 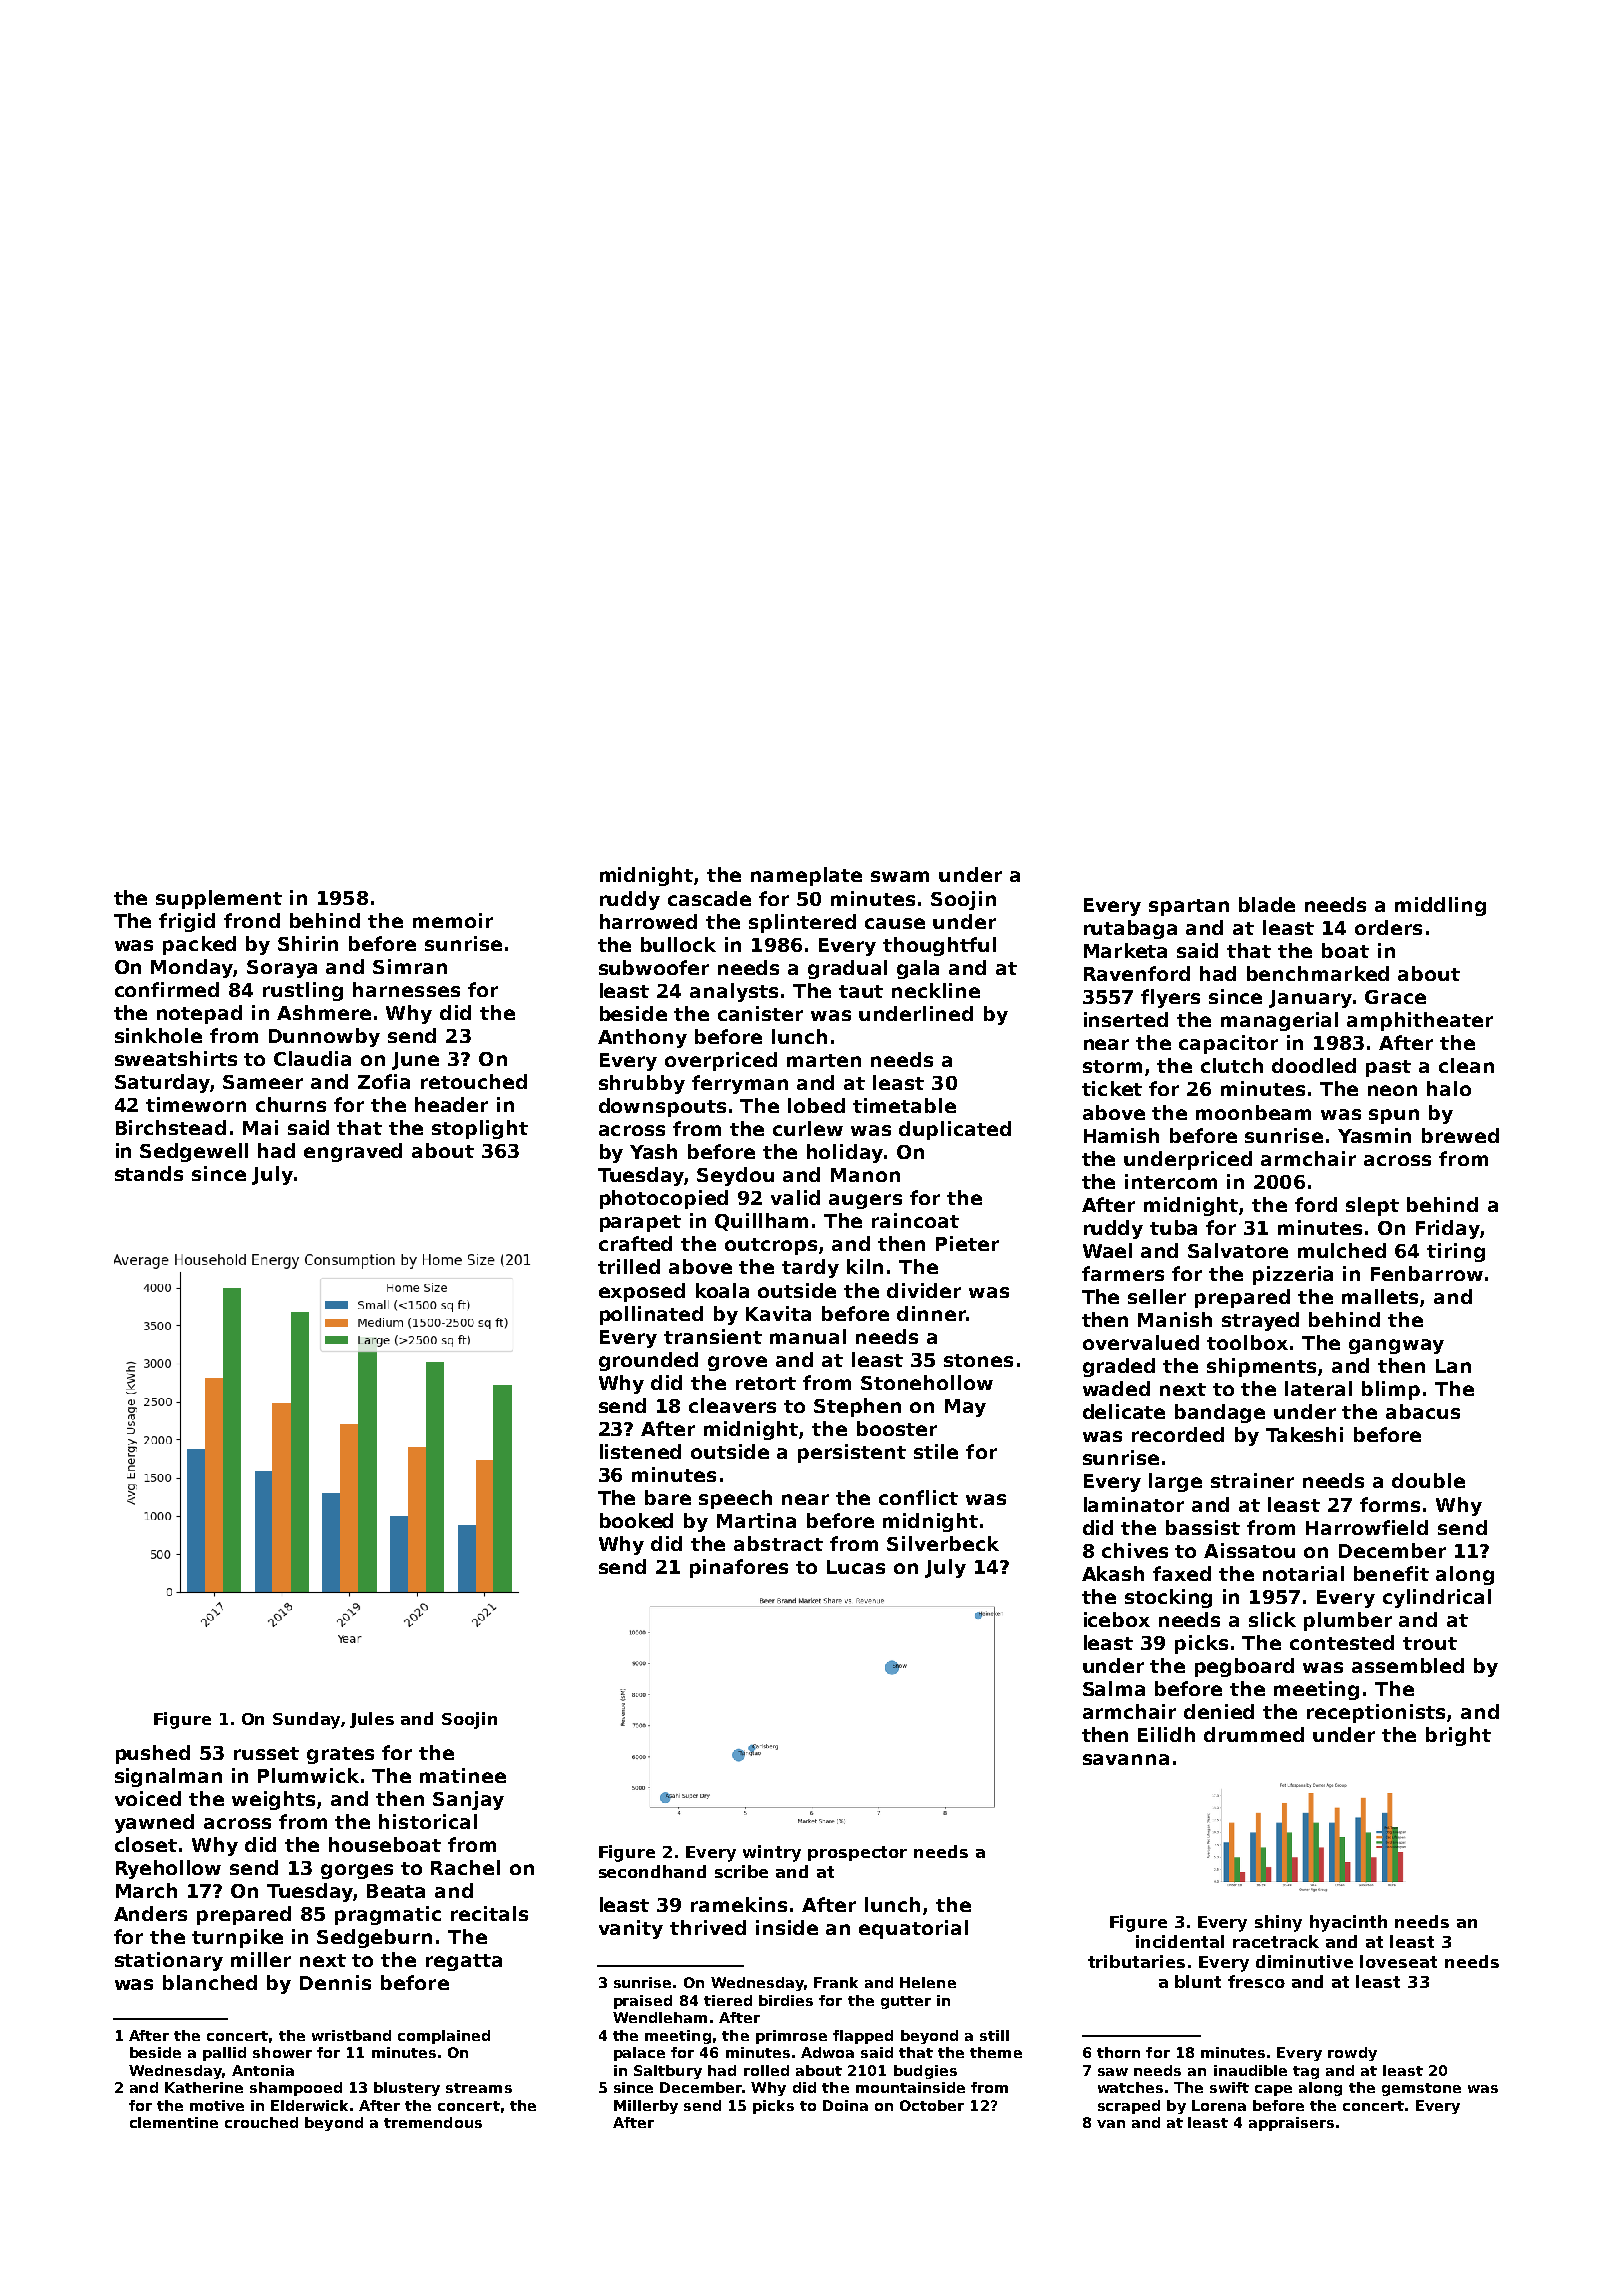 I want to click on downspouts, so click(x=662, y=1107).
